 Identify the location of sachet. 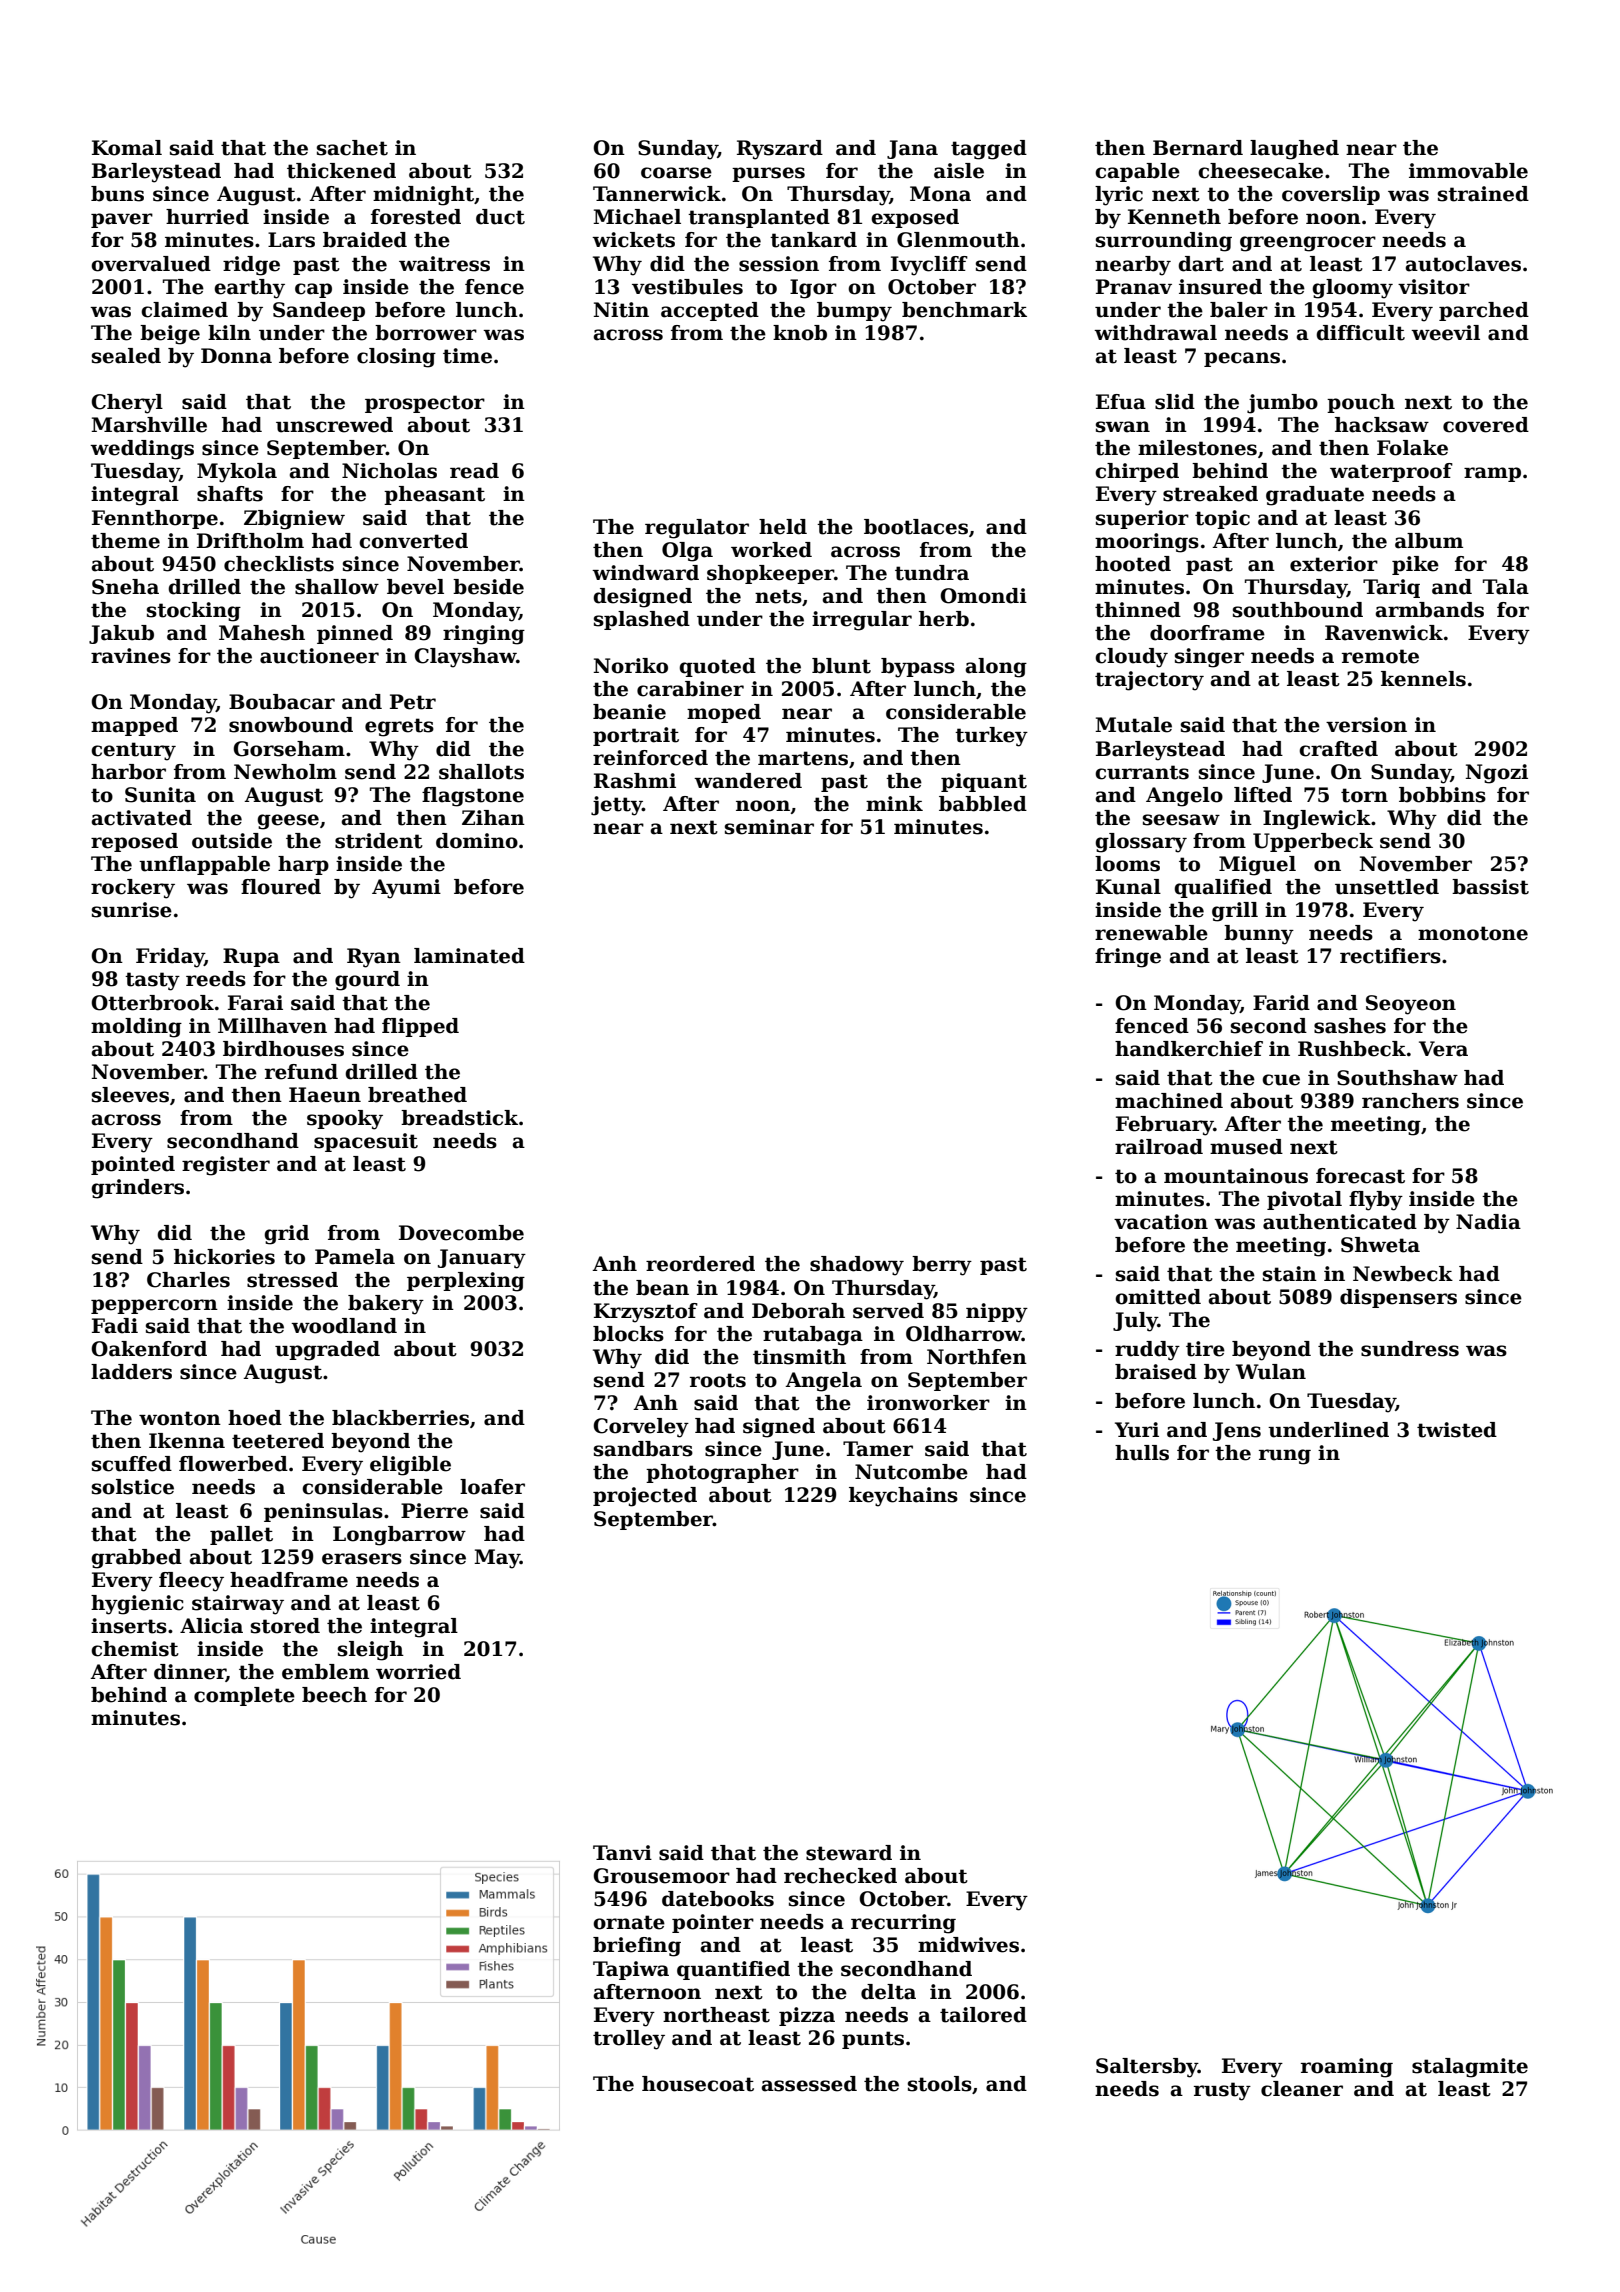
(352, 148).
